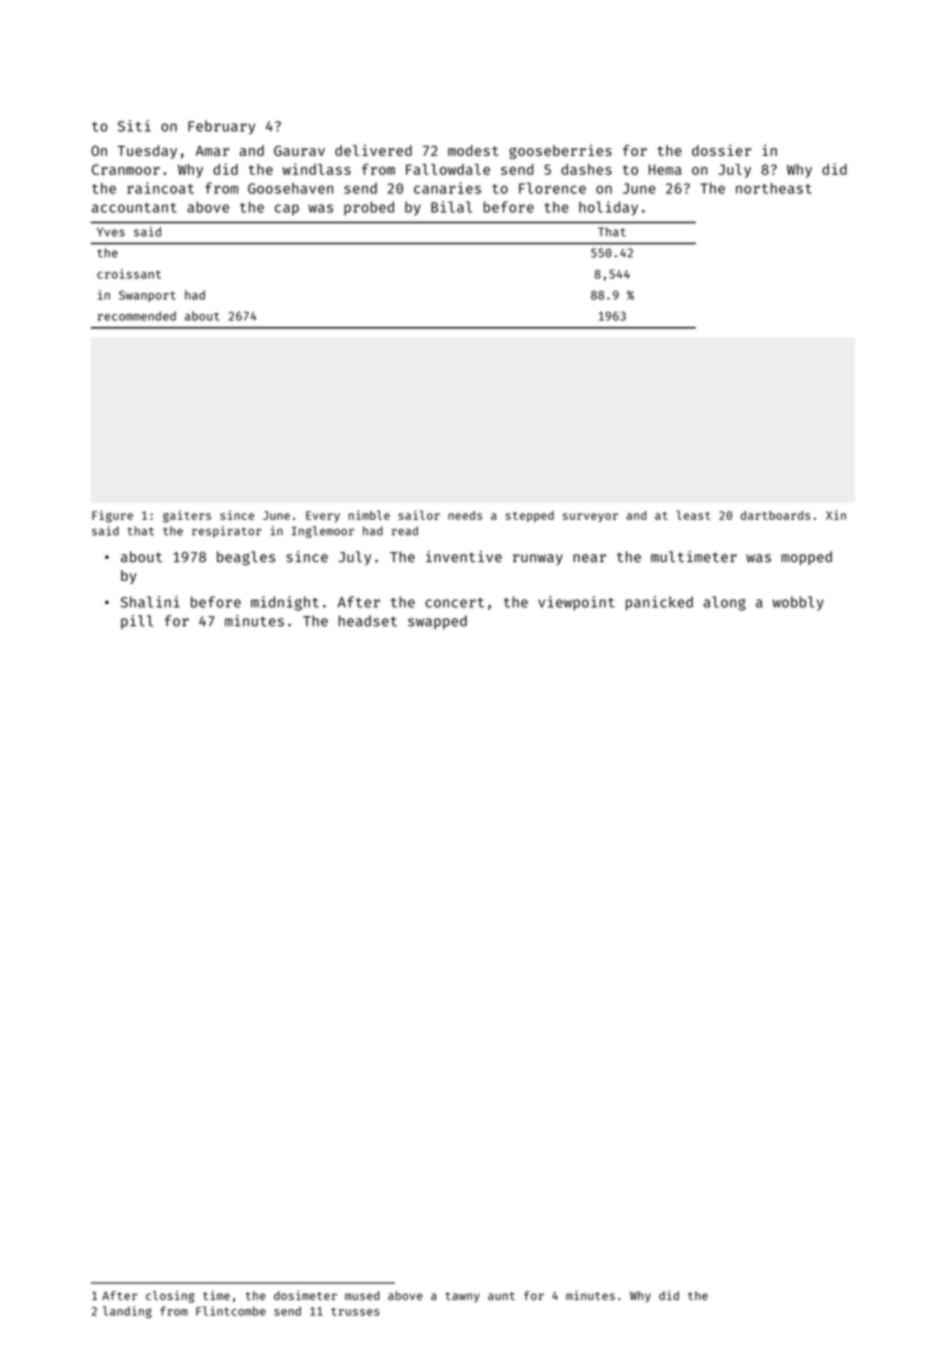  What do you see at coordinates (437, 622) in the screenshot?
I see `swapped` at bounding box center [437, 622].
